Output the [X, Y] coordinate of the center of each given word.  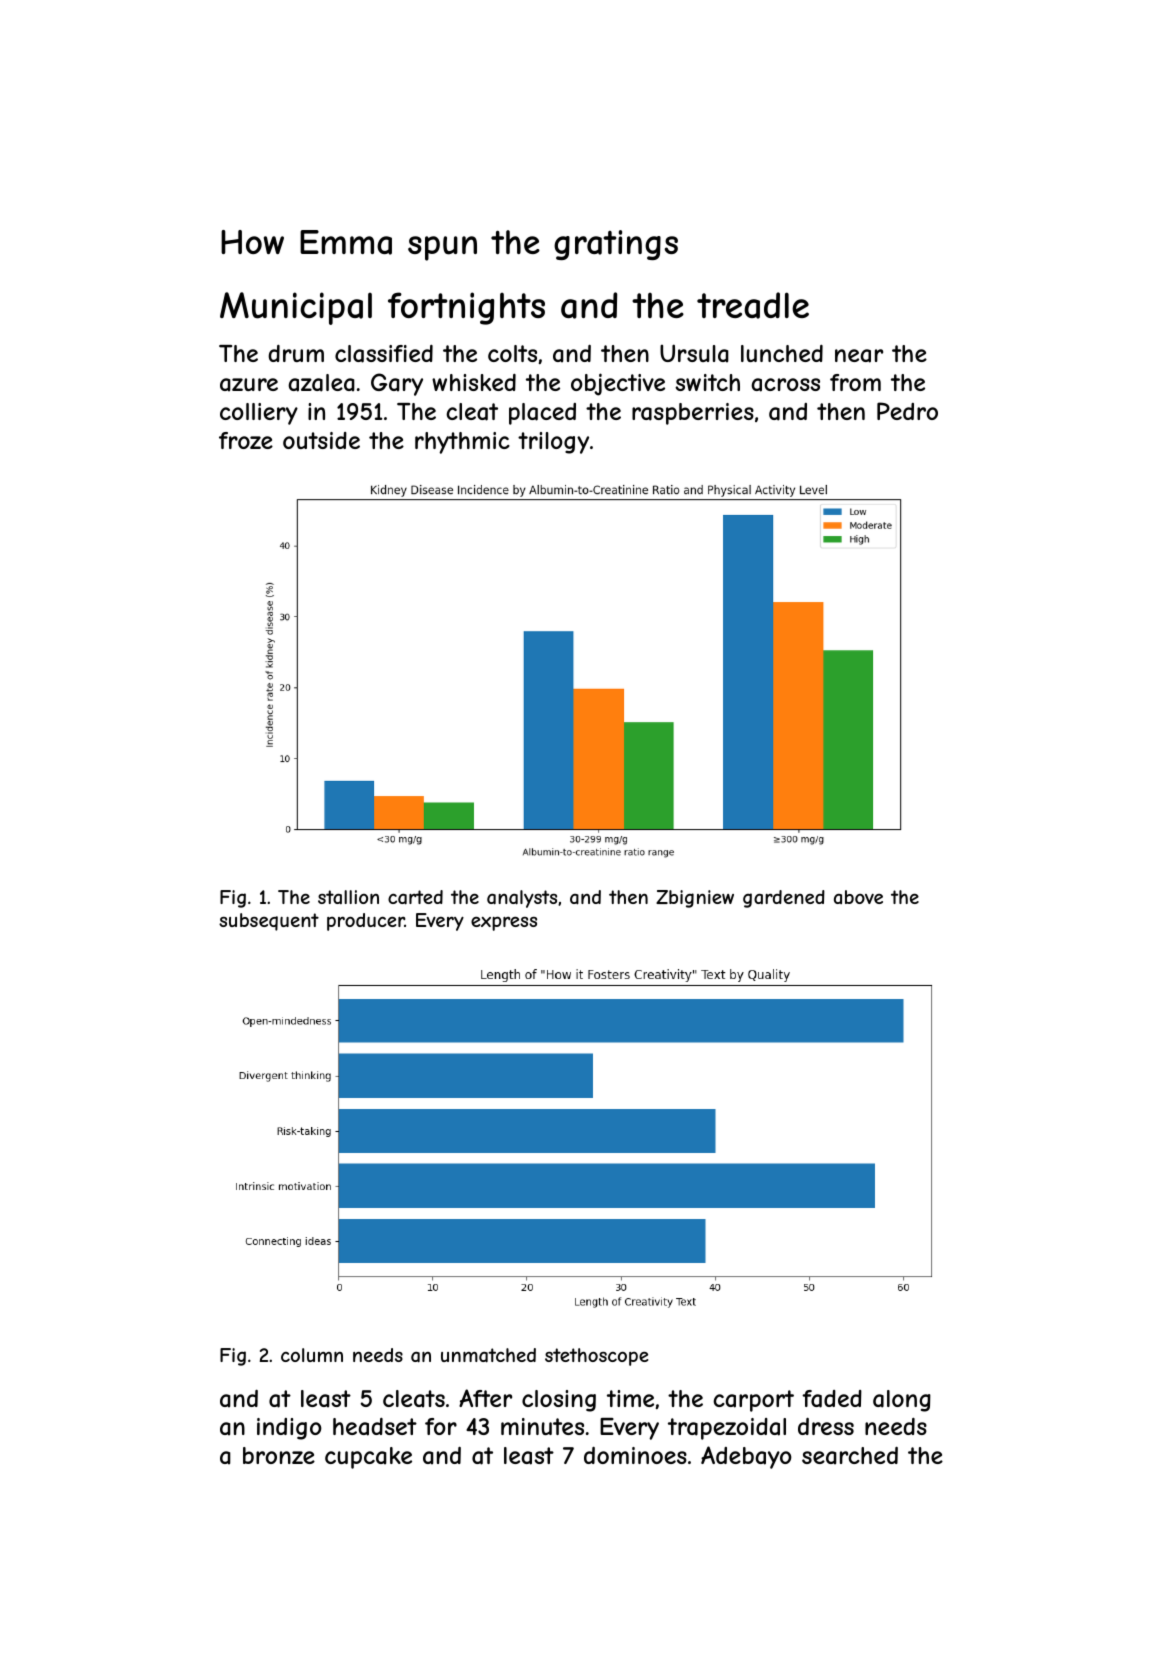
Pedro [907, 411]
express [504, 923]
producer [366, 922]
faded [832, 1399]
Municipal [296, 308]
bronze [279, 1455]
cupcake [368, 1458]
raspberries [693, 414]
